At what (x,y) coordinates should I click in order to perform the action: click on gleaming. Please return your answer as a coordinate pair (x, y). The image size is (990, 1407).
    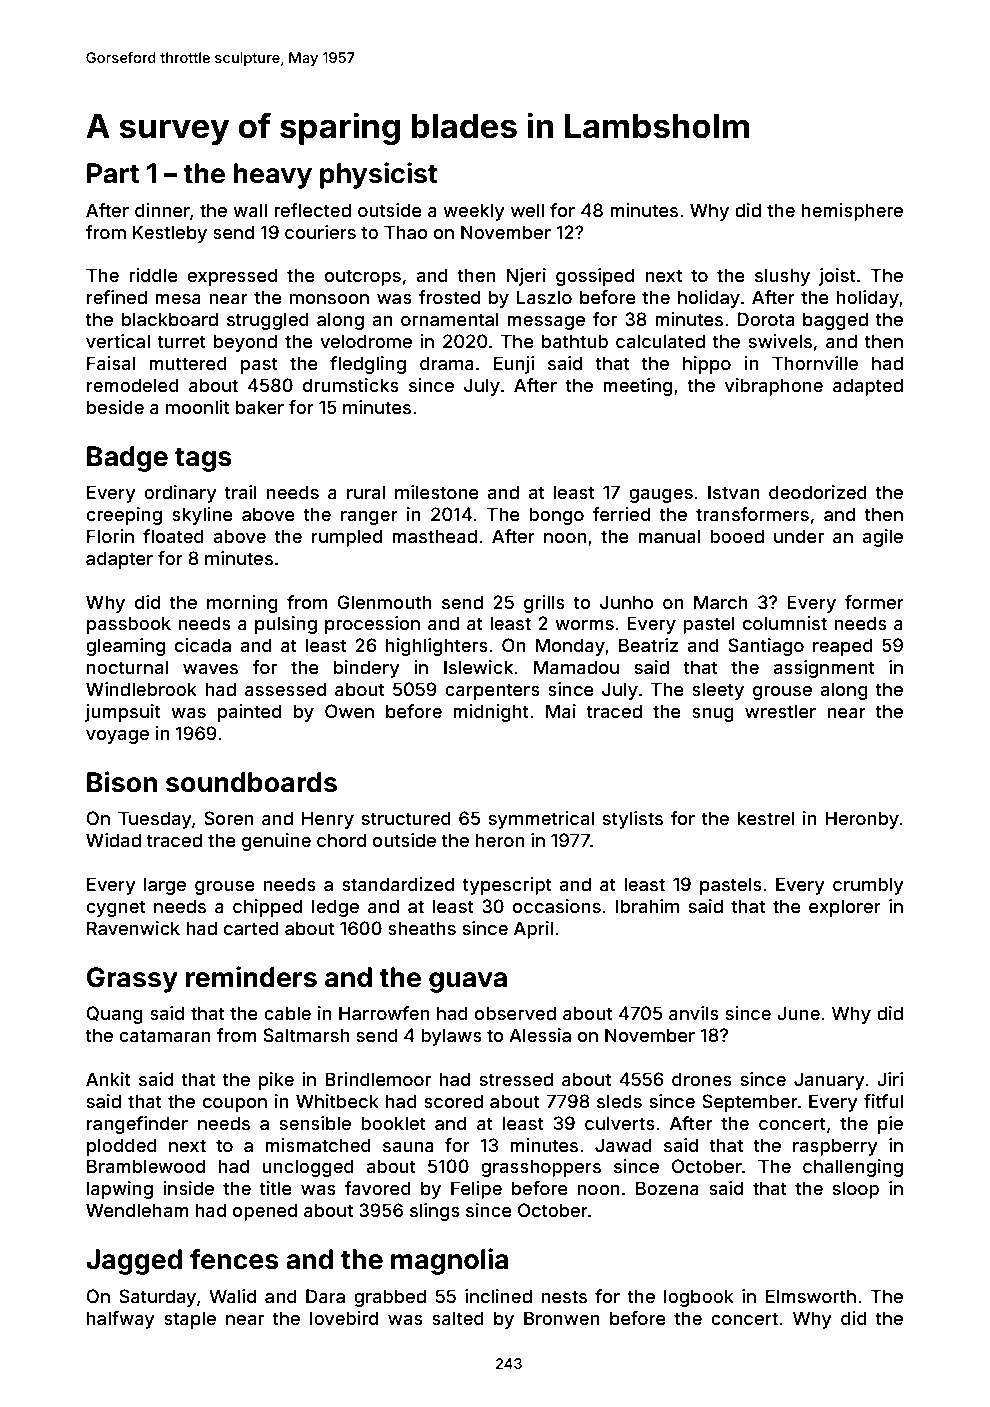
    Looking at the image, I should click on (125, 647).
